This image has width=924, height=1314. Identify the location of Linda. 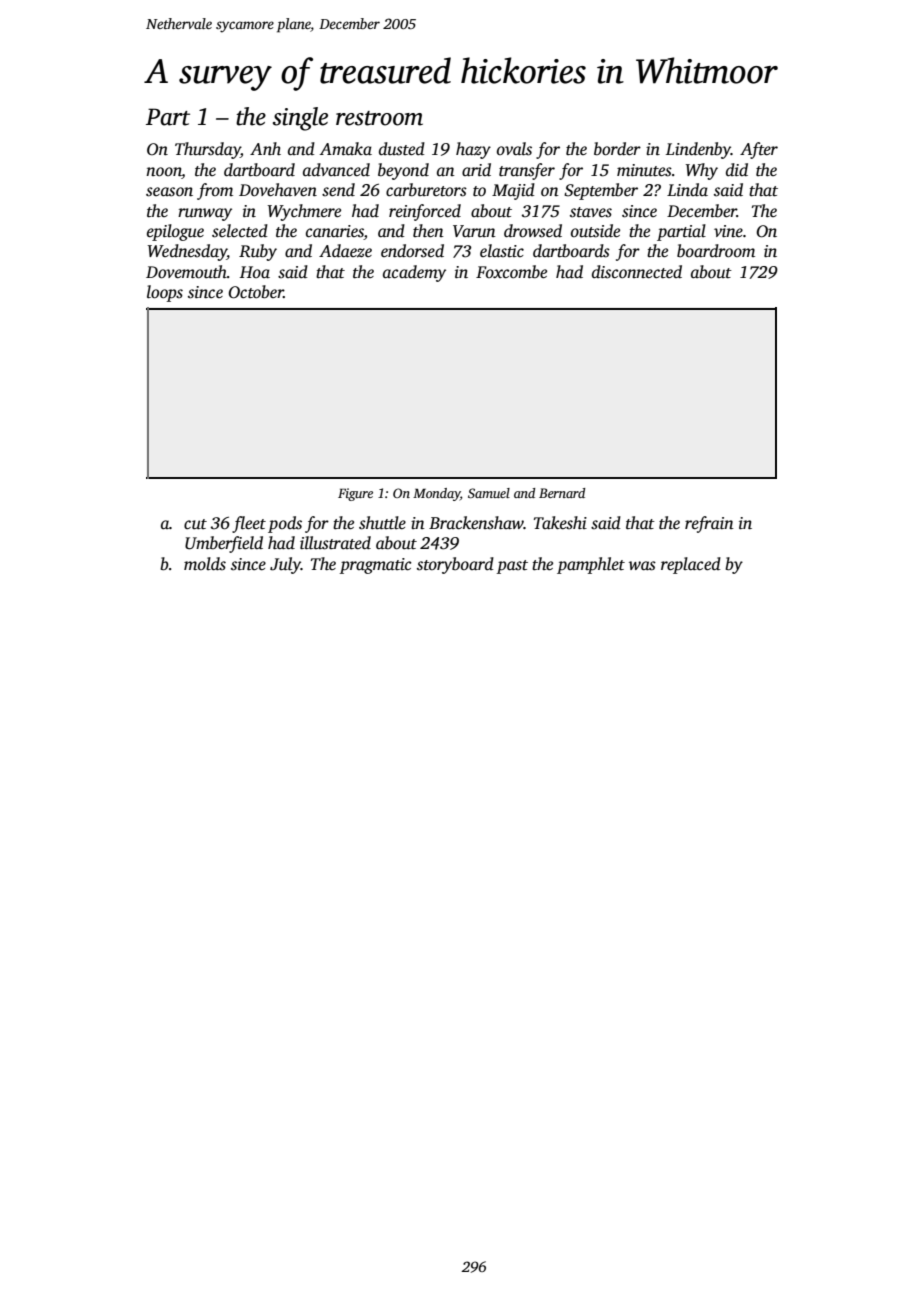
(687, 189).
